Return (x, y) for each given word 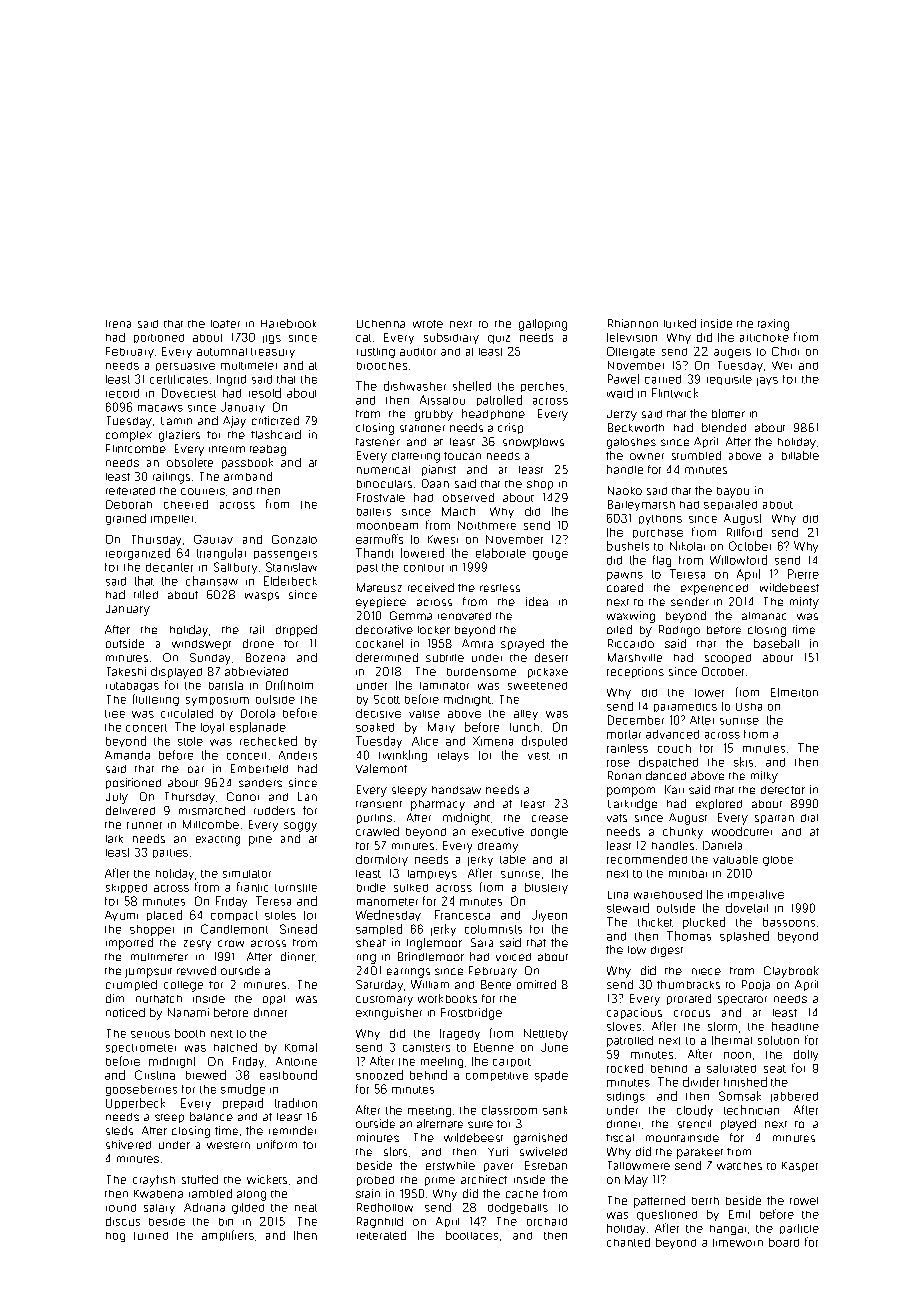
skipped (126, 888)
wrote (428, 324)
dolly (806, 1055)
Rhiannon (633, 323)
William (430, 984)
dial (809, 818)
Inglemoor (434, 944)
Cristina (155, 1075)
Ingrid (231, 380)
